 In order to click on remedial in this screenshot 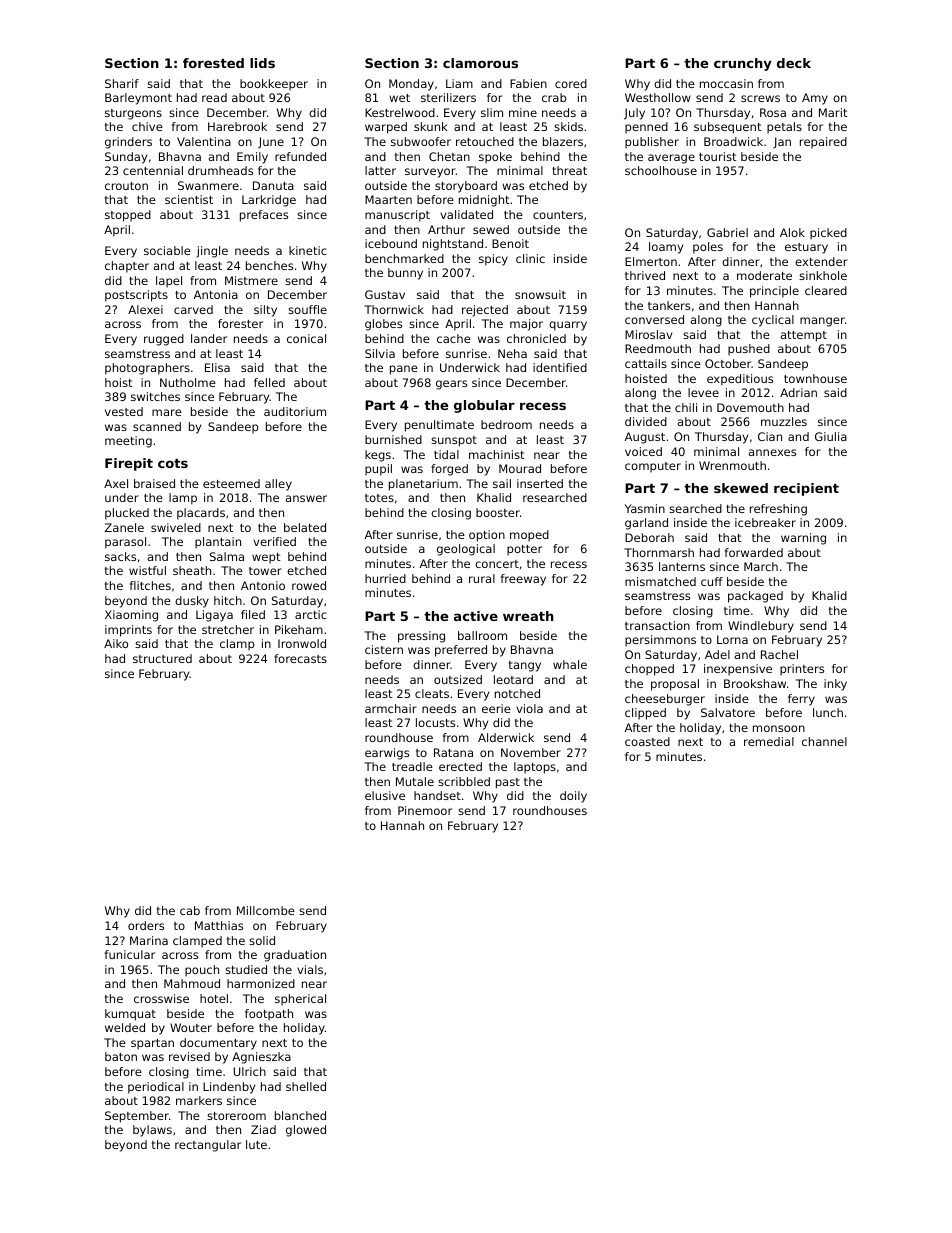, I will do `click(769, 741)`.
